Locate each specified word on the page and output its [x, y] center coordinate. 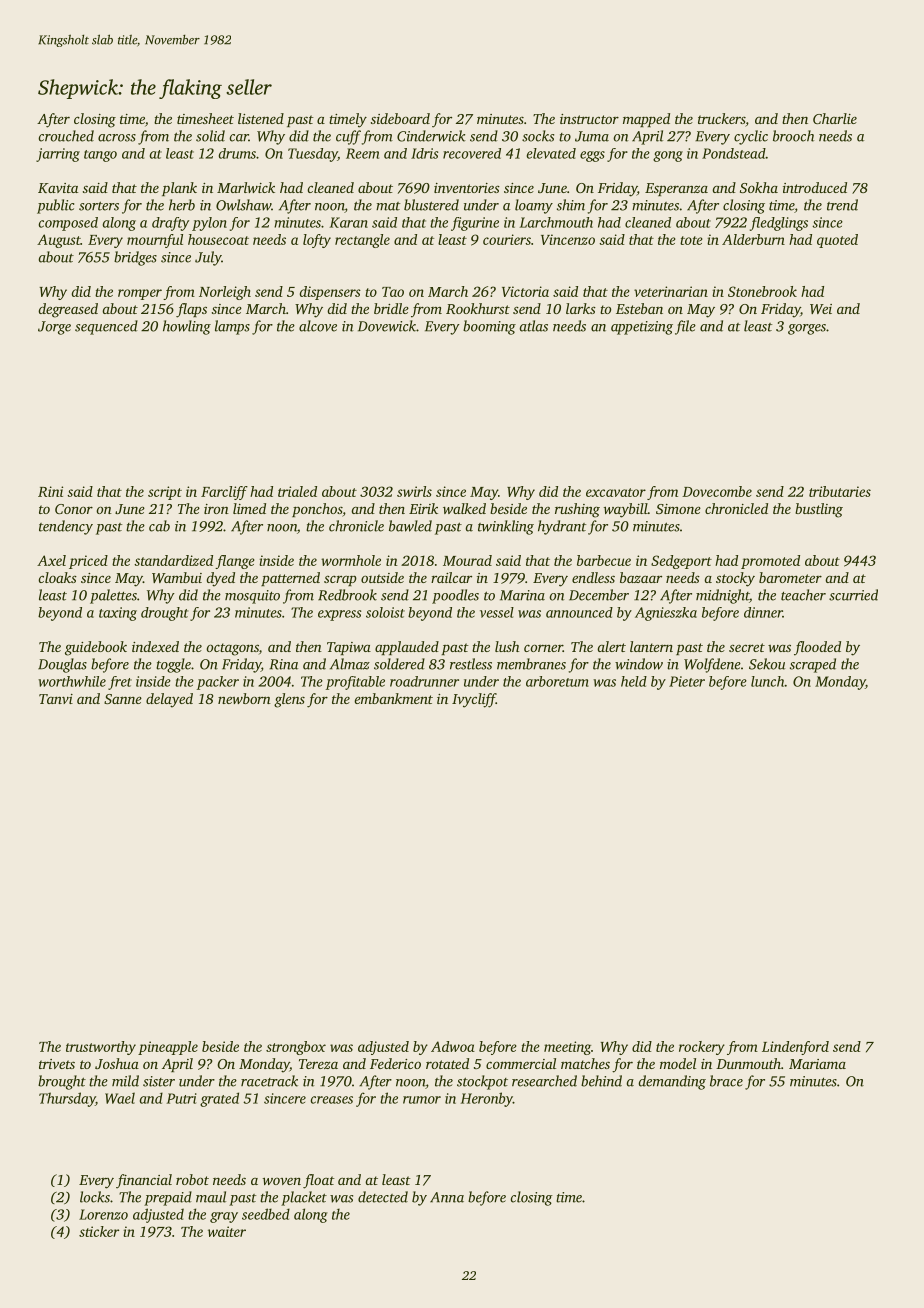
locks [95, 1197]
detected [383, 1197]
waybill [626, 510]
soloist [385, 612]
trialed [297, 491]
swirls [414, 491]
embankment [393, 698]
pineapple [168, 1048]
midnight [722, 596]
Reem [362, 153]
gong [668, 156]
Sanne [123, 699]
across [117, 138]
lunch [768, 681]
